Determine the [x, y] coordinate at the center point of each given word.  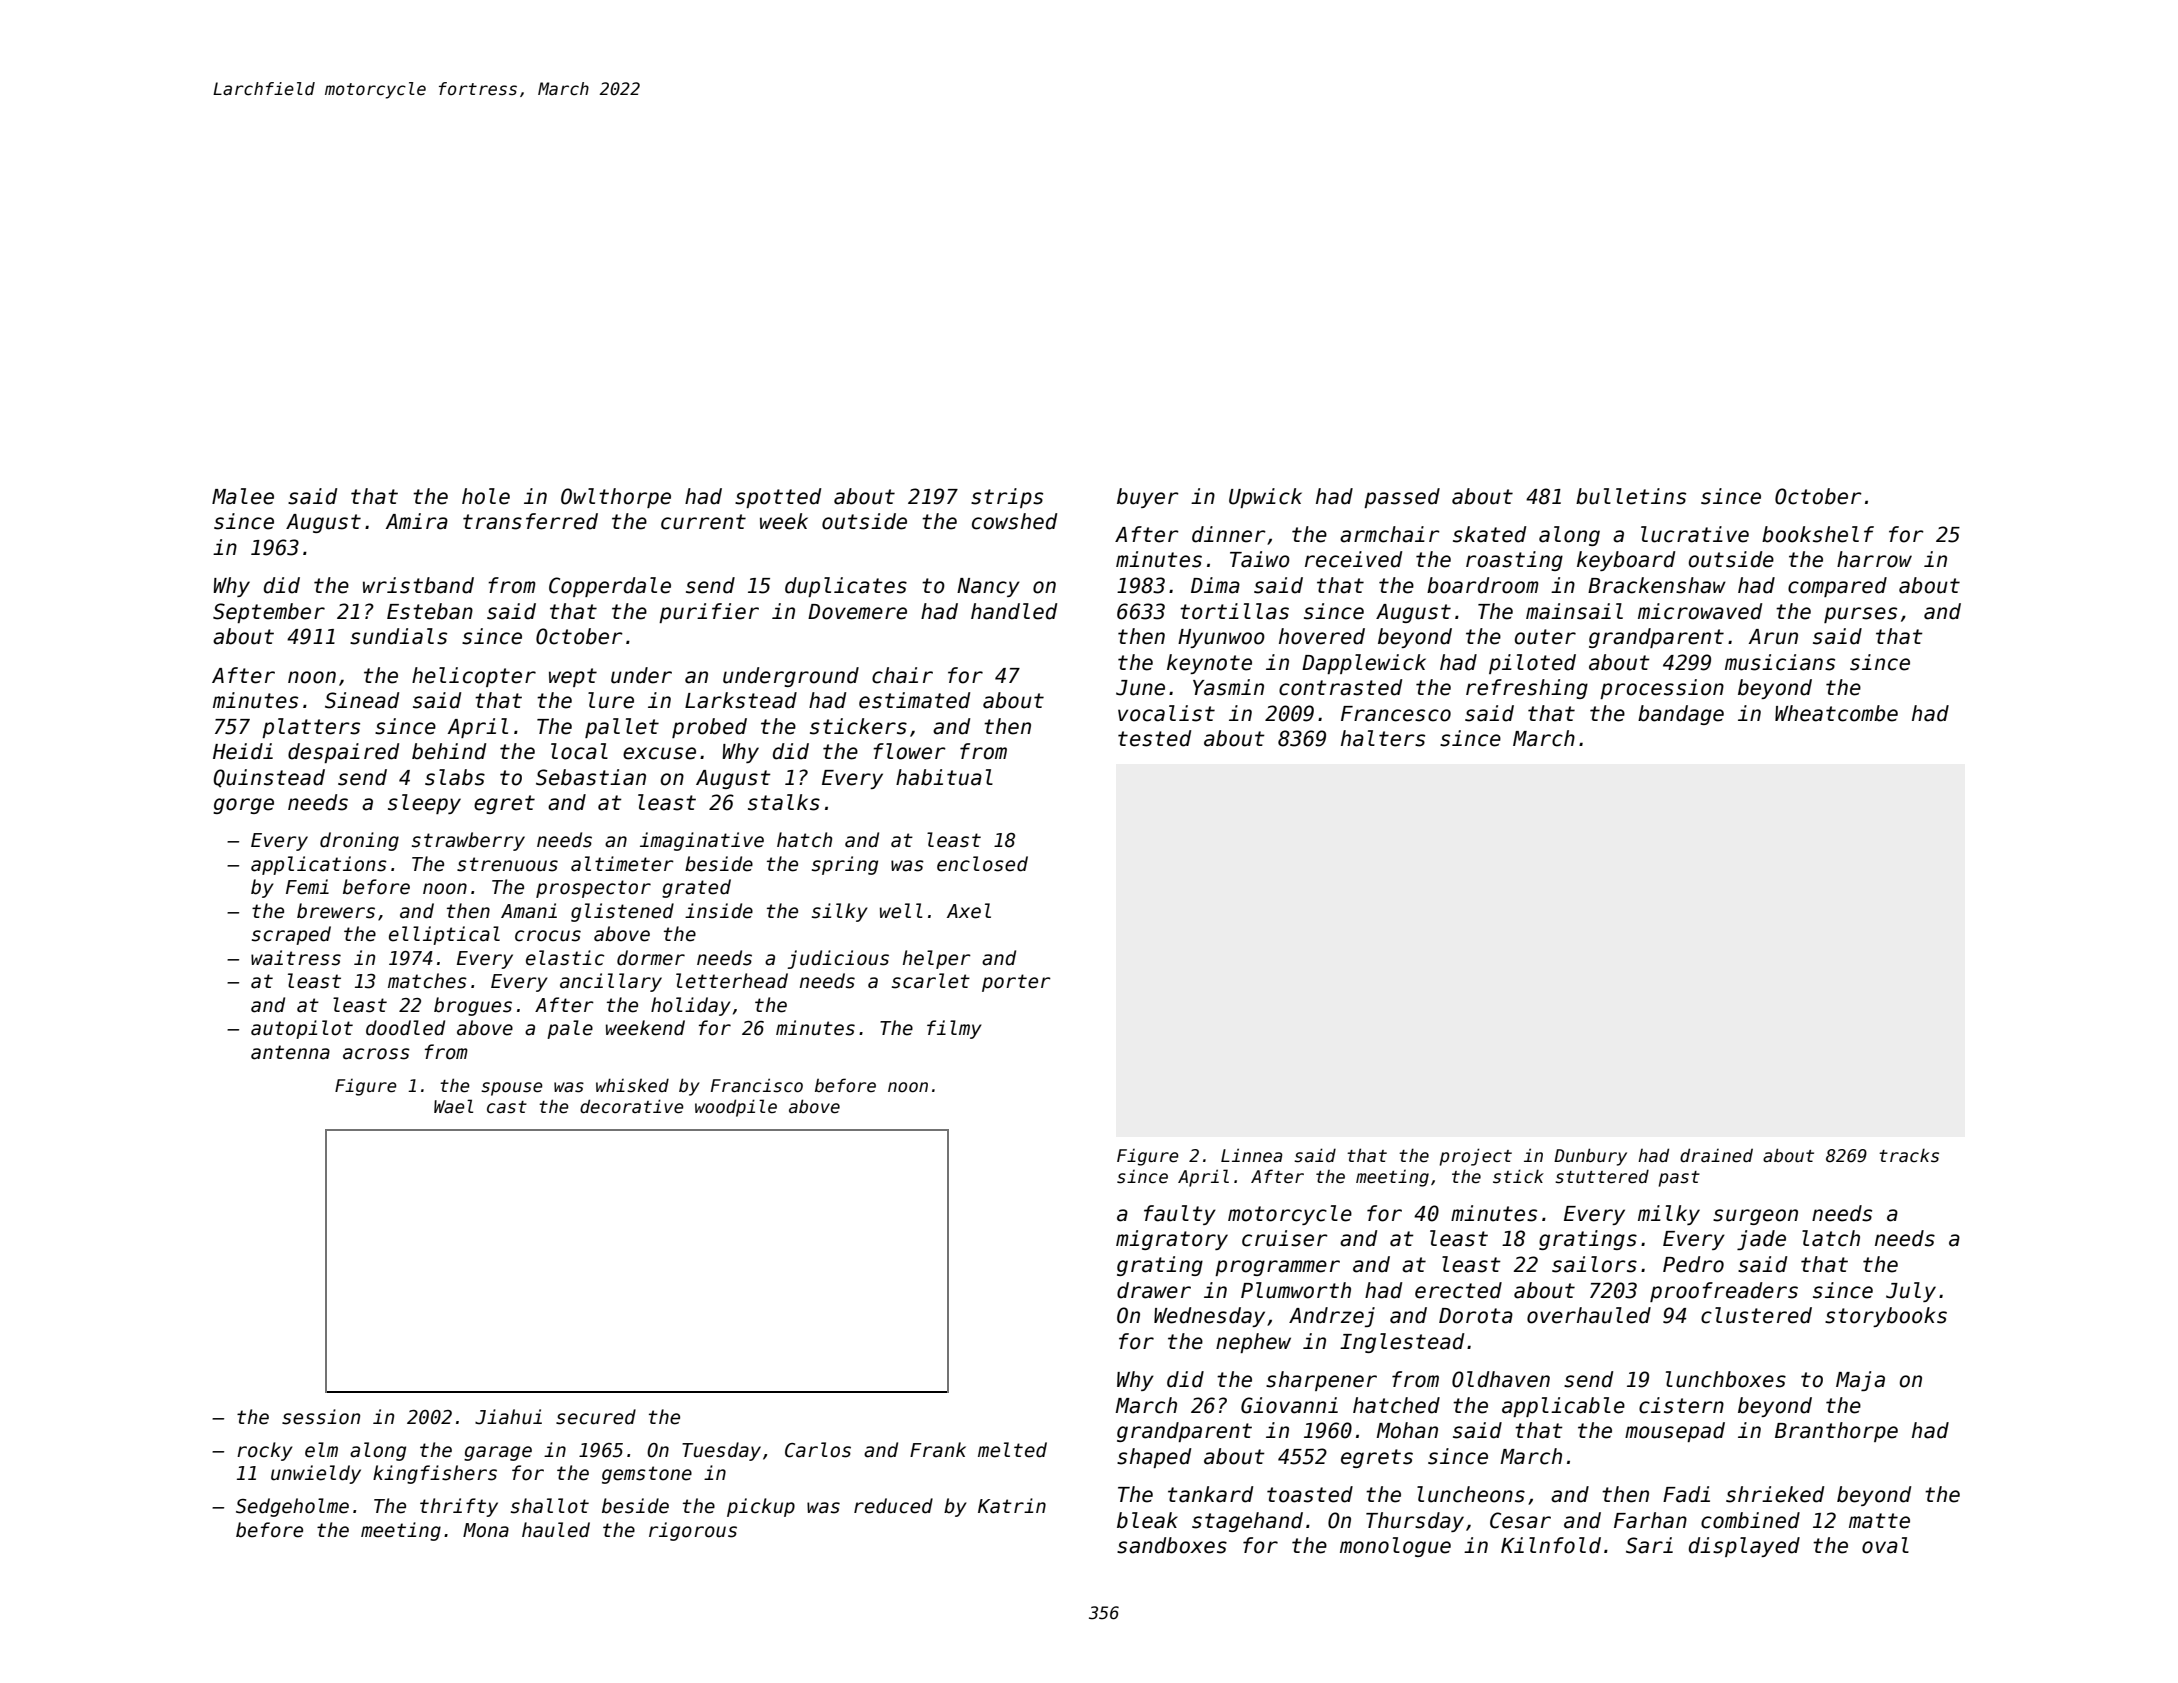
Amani [529, 911]
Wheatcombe [1836, 713]
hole [486, 496]
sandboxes [1172, 1545]
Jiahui [508, 1417]
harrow [1874, 559]
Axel [969, 911]
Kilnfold [1551, 1545]
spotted [778, 498]
